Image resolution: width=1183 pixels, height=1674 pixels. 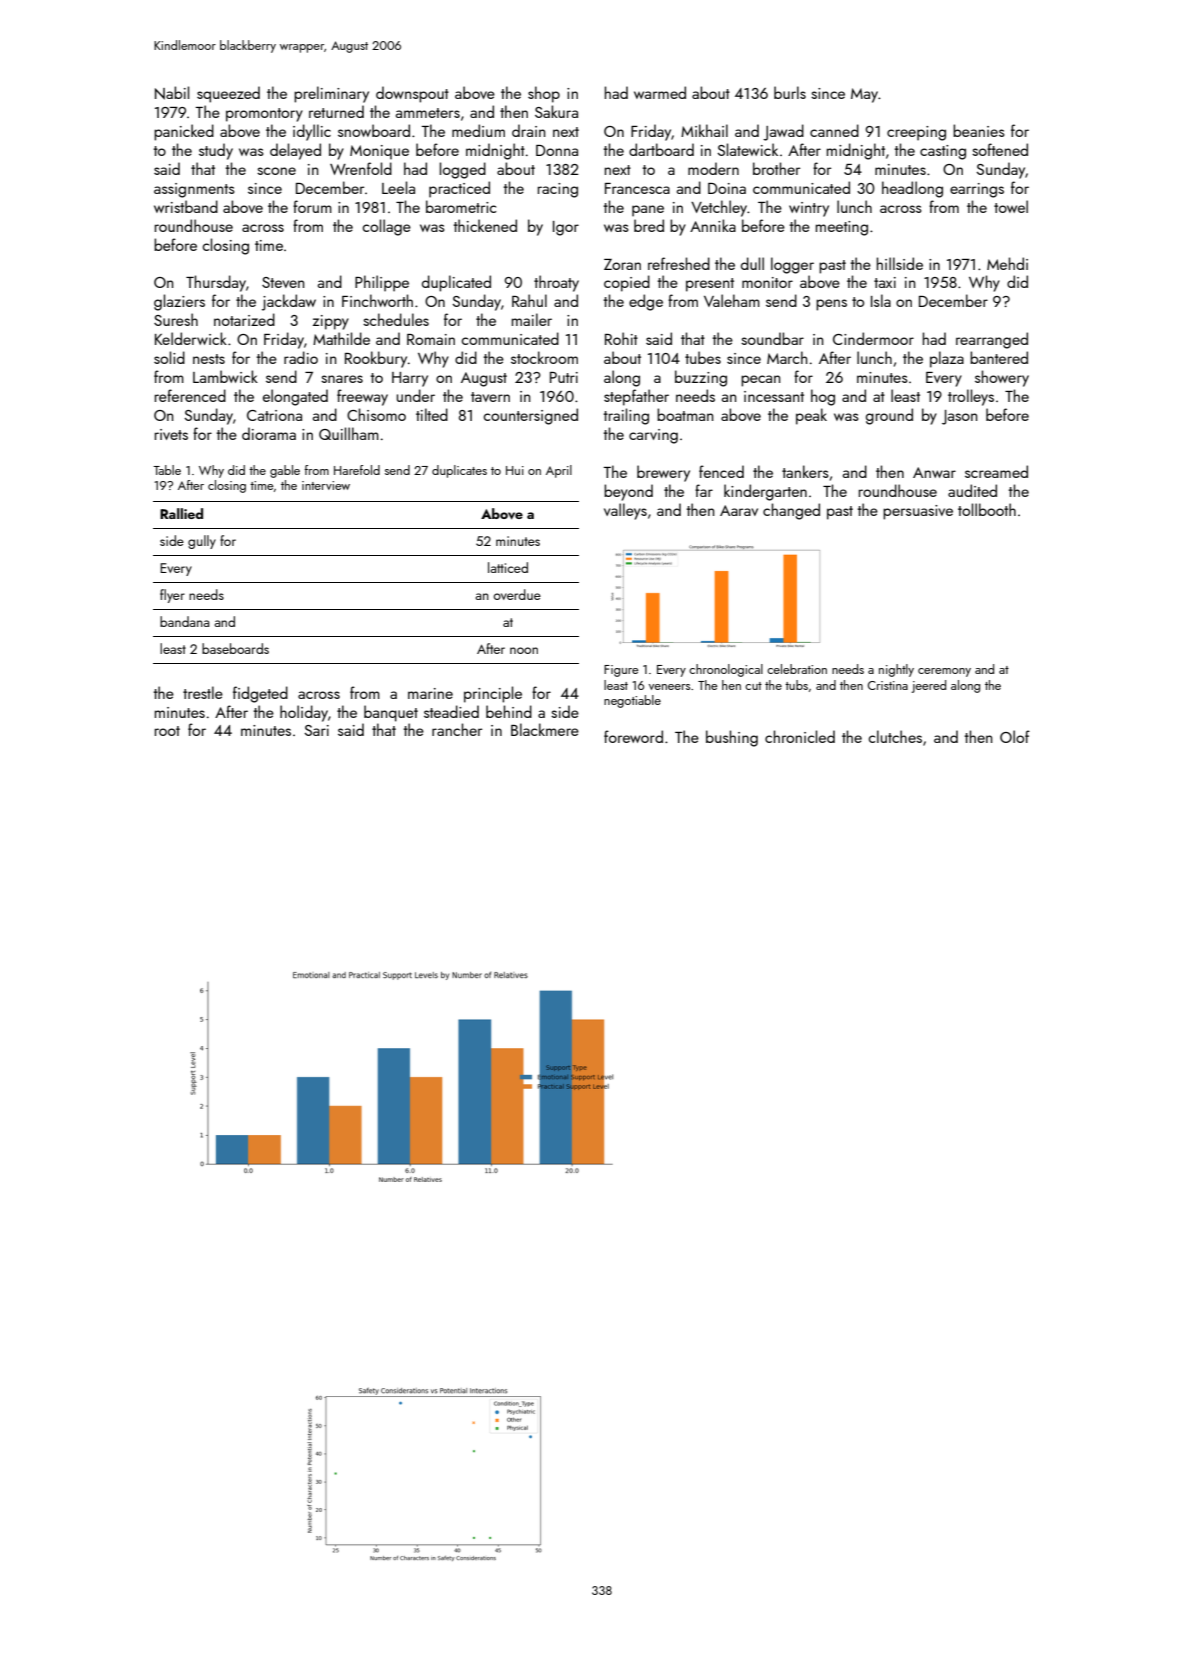 I want to click on foreword, so click(x=633, y=736).
